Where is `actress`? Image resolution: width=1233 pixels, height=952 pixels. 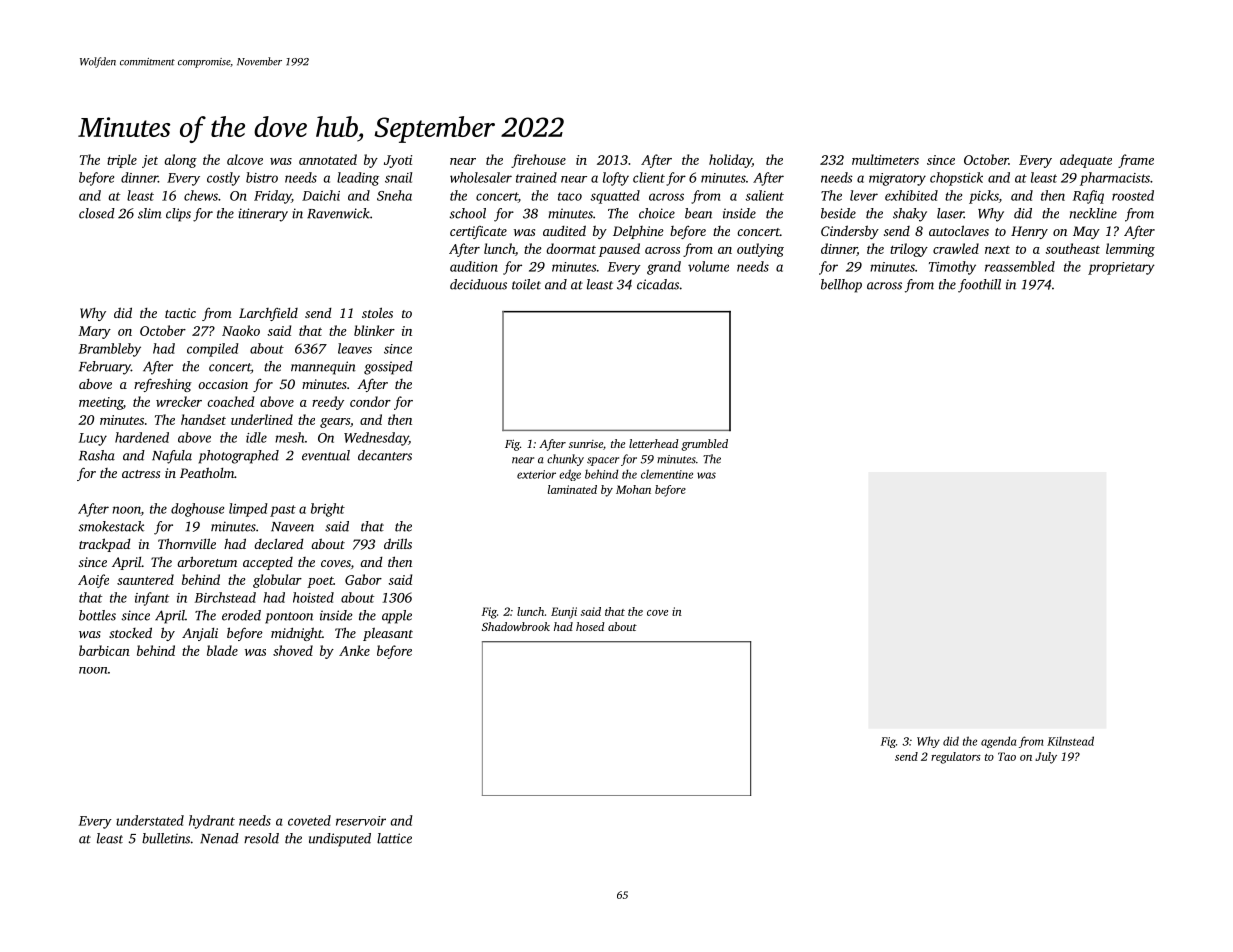 actress is located at coordinates (141, 474).
